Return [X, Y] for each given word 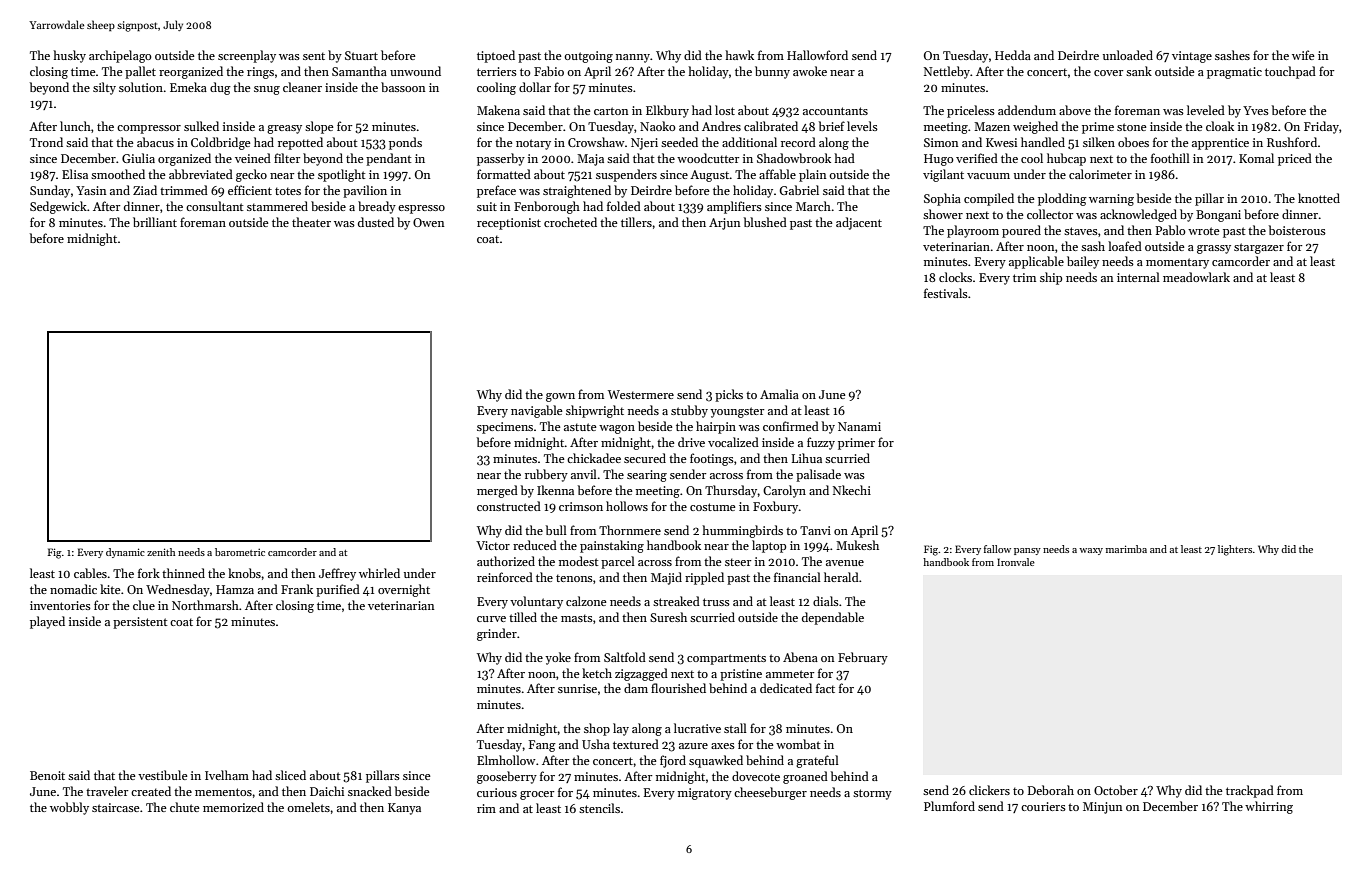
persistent [140, 623]
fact [825, 688]
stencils [599, 808]
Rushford [1292, 142]
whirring [1269, 807]
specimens [505, 428]
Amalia [779, 394]
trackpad [1250, 791]
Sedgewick [58, 207]
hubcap [1066, 159]
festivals [946, 293]
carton [611, 111]
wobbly [69, 808]
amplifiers [734, 207]
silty [104, 88]
